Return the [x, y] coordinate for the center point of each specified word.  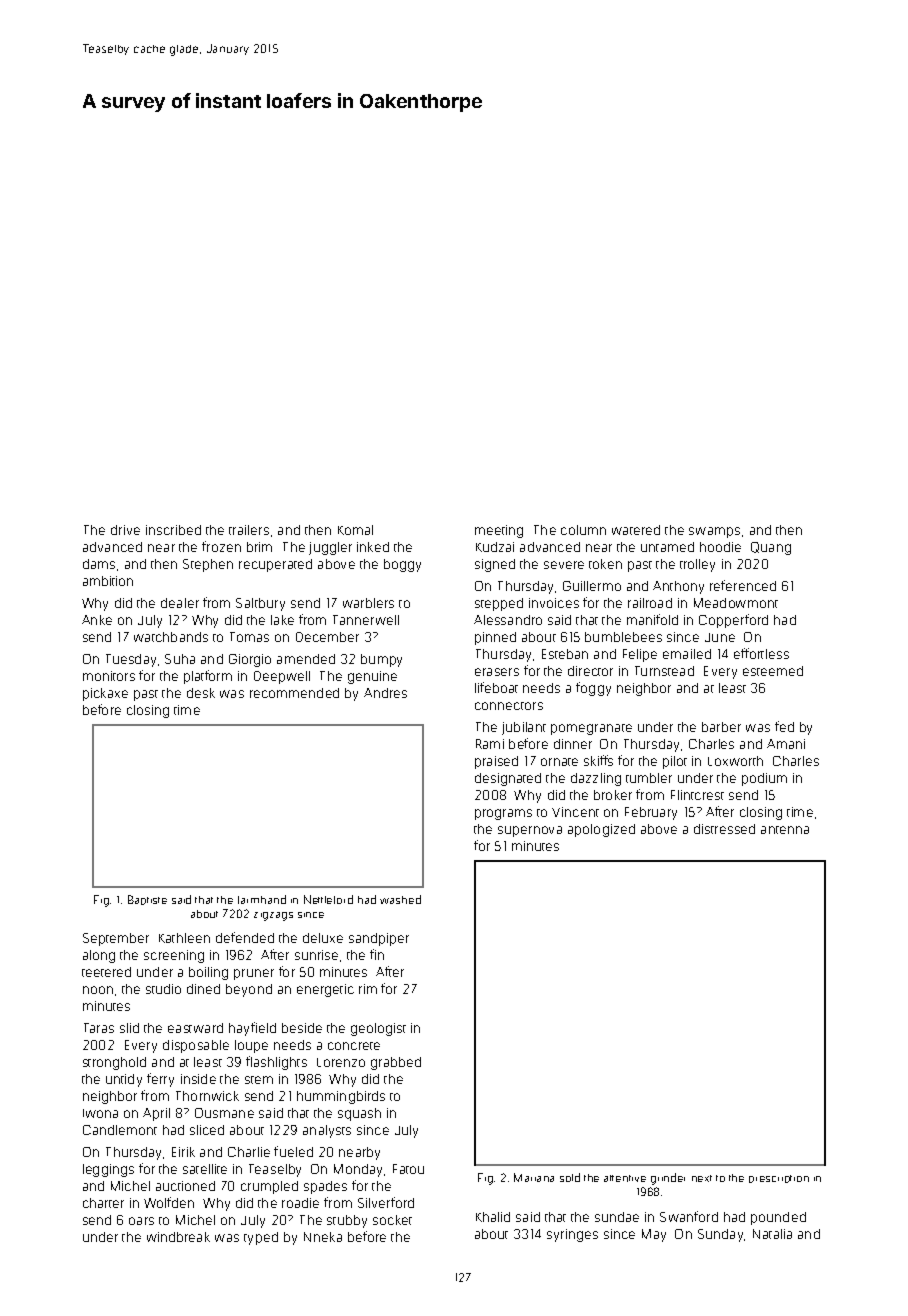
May [654, 1235]
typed [261, 1238]
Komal [355, 530]
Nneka [323, 1237]
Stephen [208, 565]
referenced [743, 585]
